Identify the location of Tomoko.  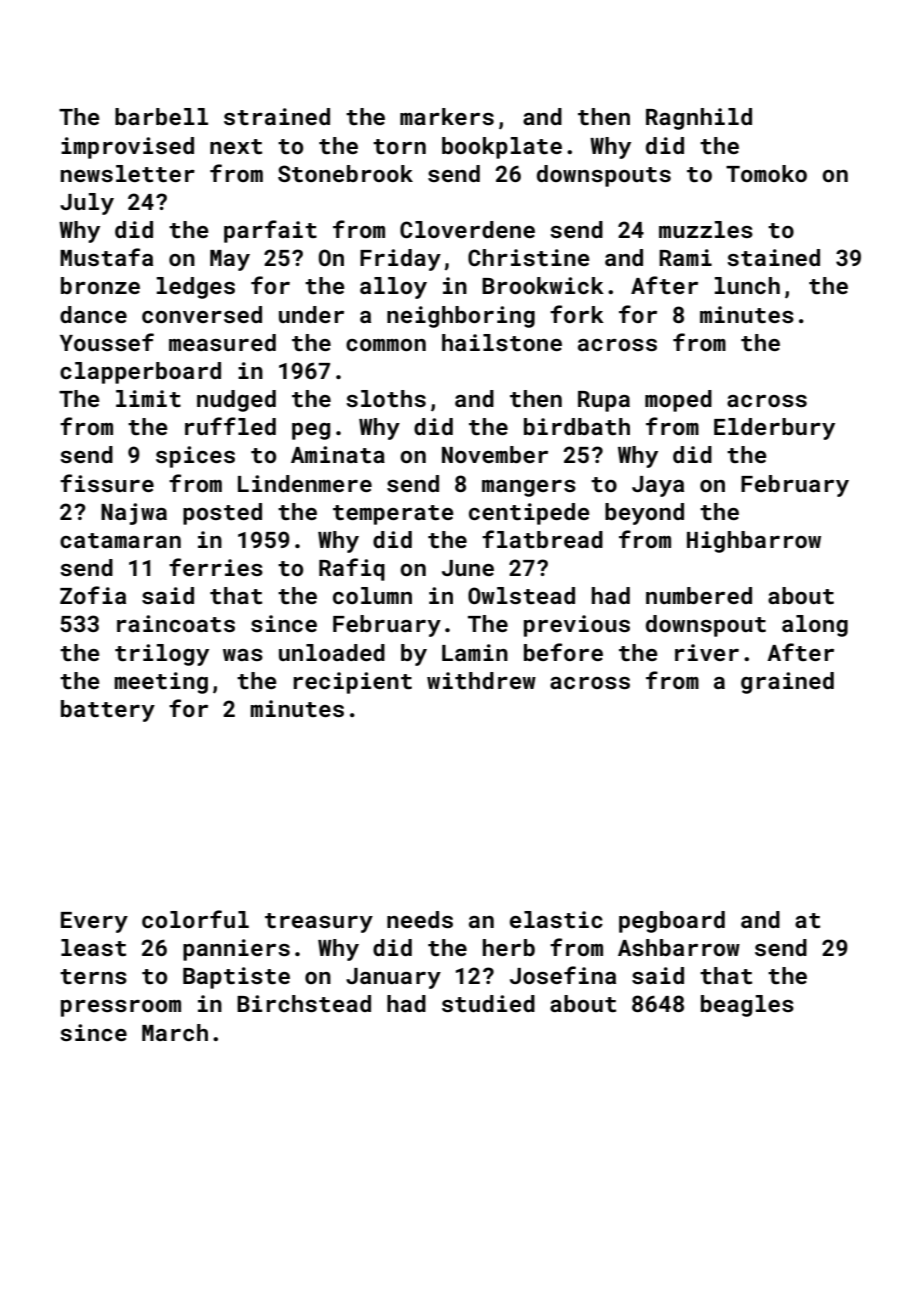
(766, 173).
